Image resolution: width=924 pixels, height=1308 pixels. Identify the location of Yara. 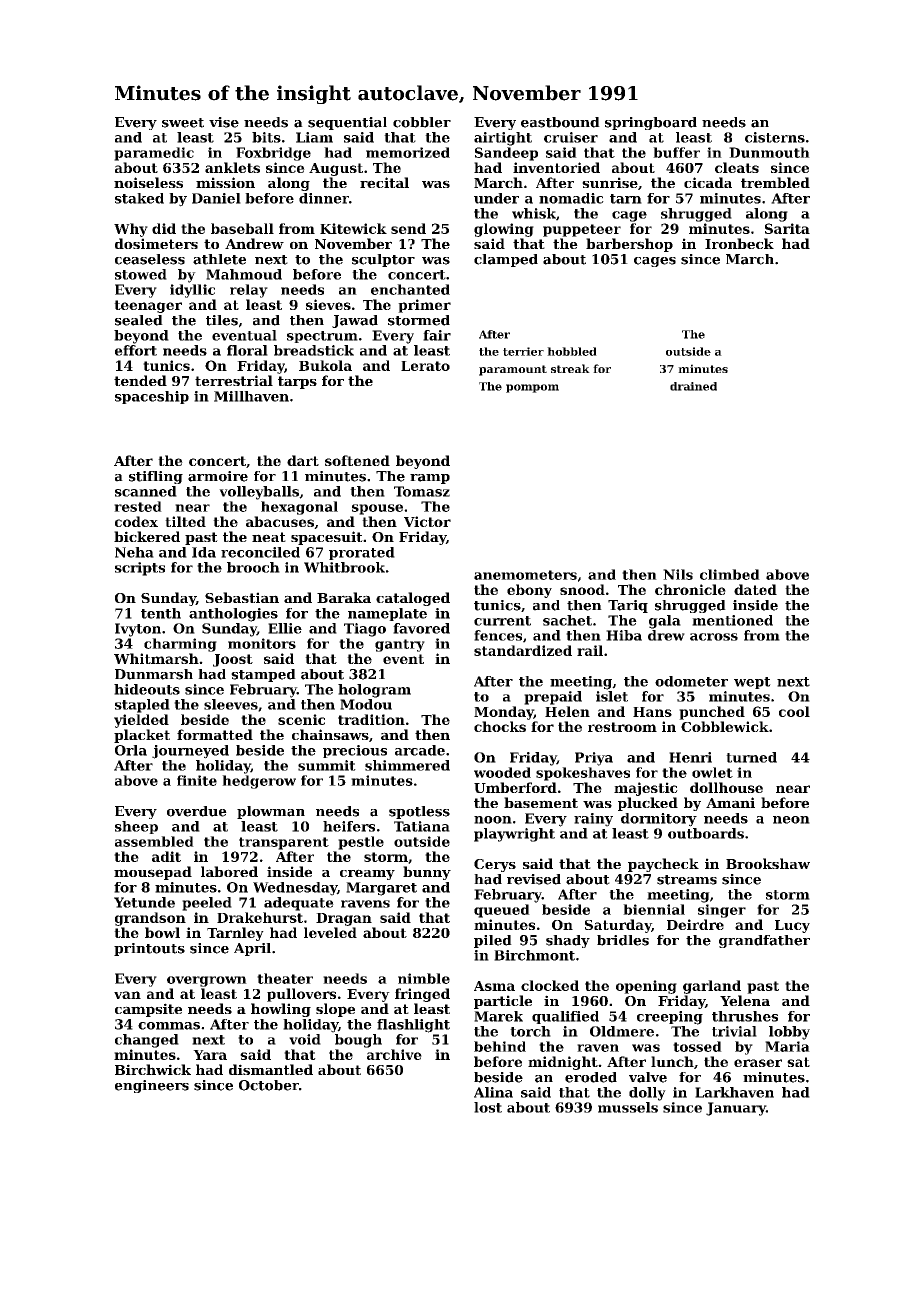
(210, 1055).
